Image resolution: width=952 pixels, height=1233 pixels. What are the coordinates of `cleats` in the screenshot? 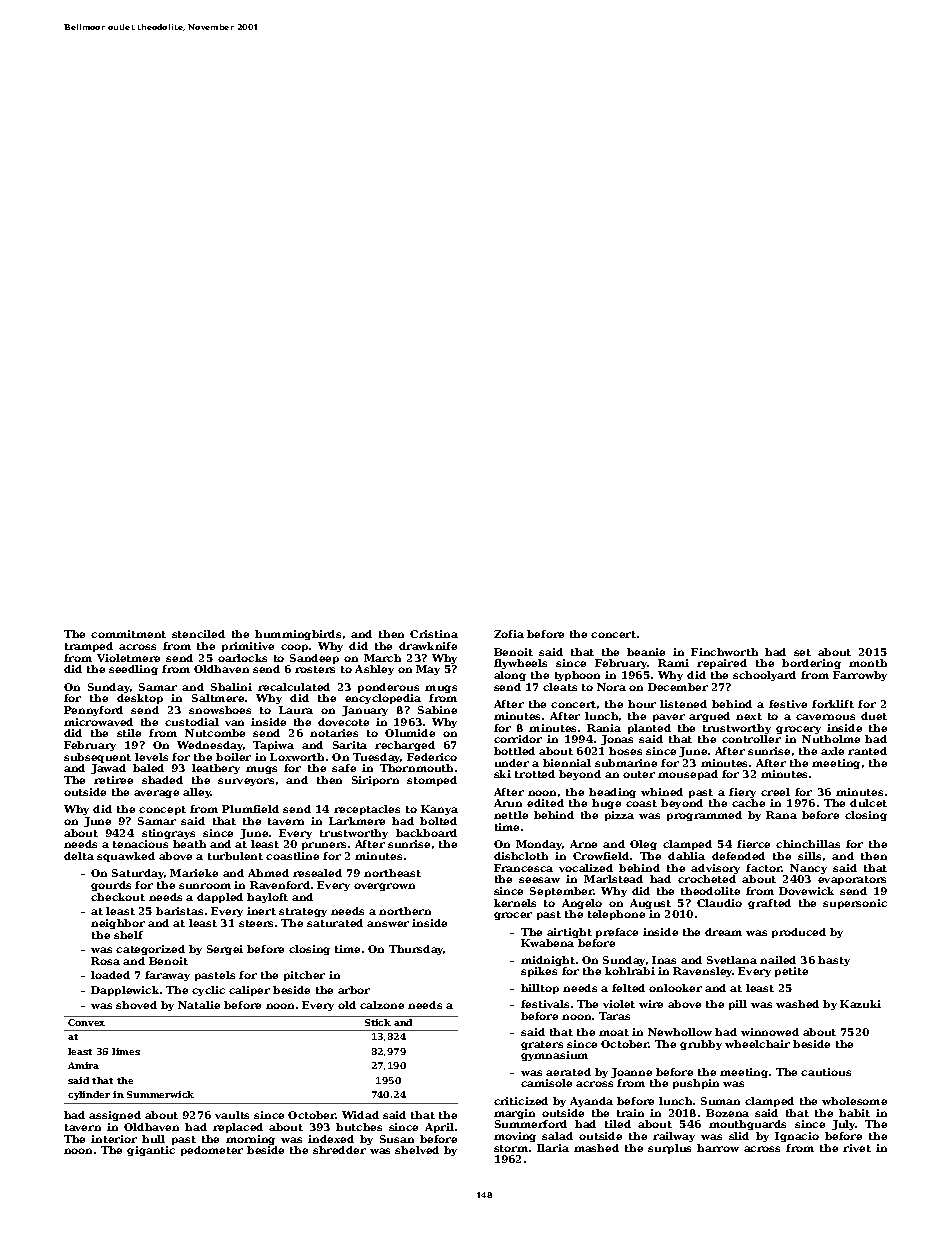 It's located at (560, 687).
